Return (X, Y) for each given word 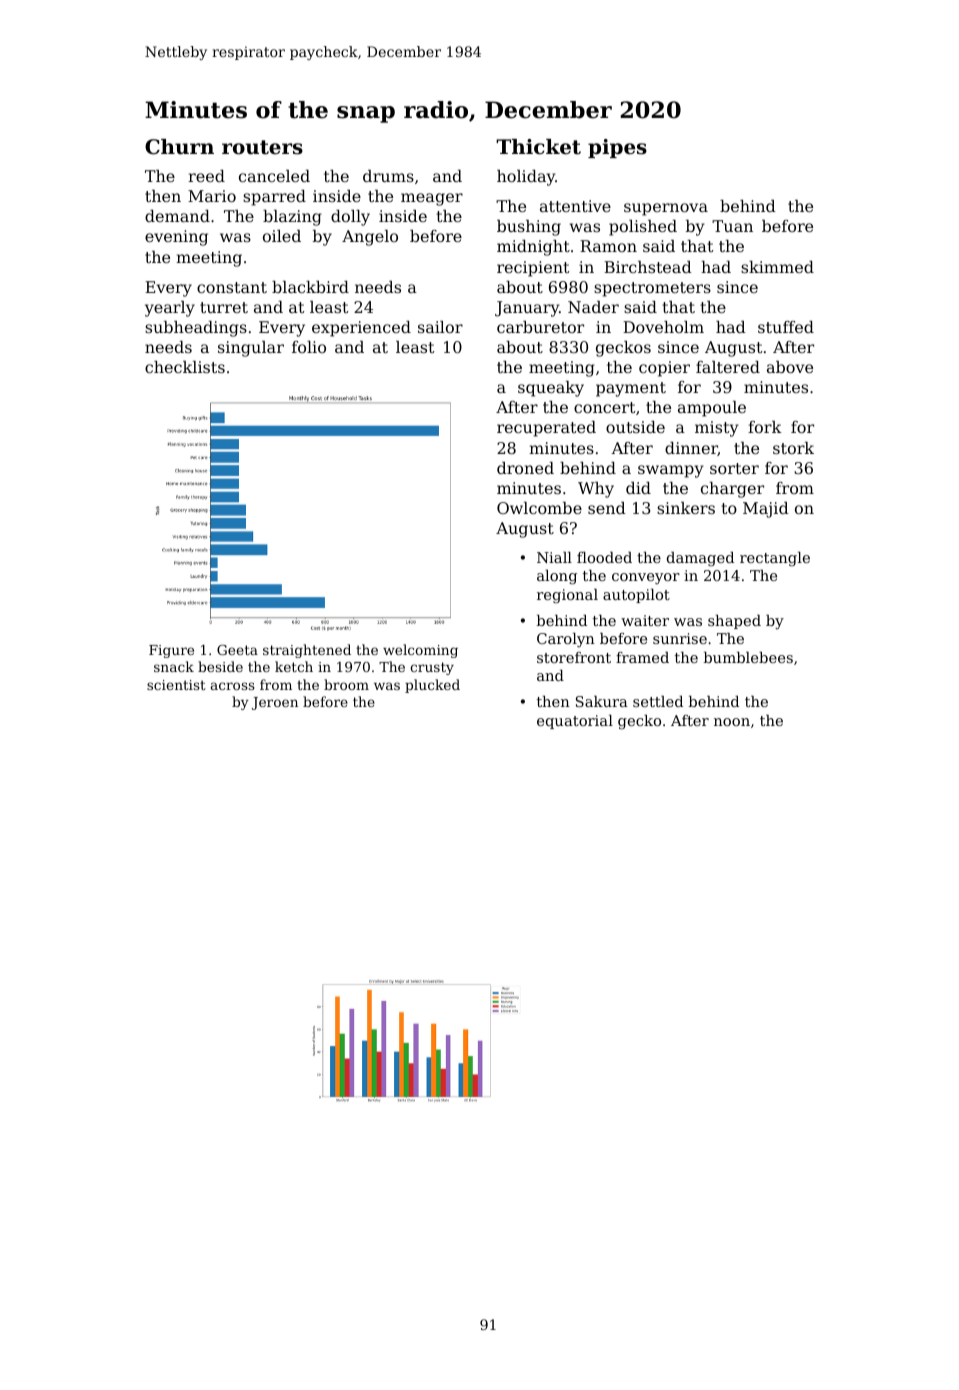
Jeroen (275, 703)
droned (525, 468)
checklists (185, 367)
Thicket (538, 147)
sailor (440, 327)
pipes (617, 148)
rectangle (775, 559)
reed (206, 176)
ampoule (712, 409)
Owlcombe (539, 508)
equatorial (575, 722)
